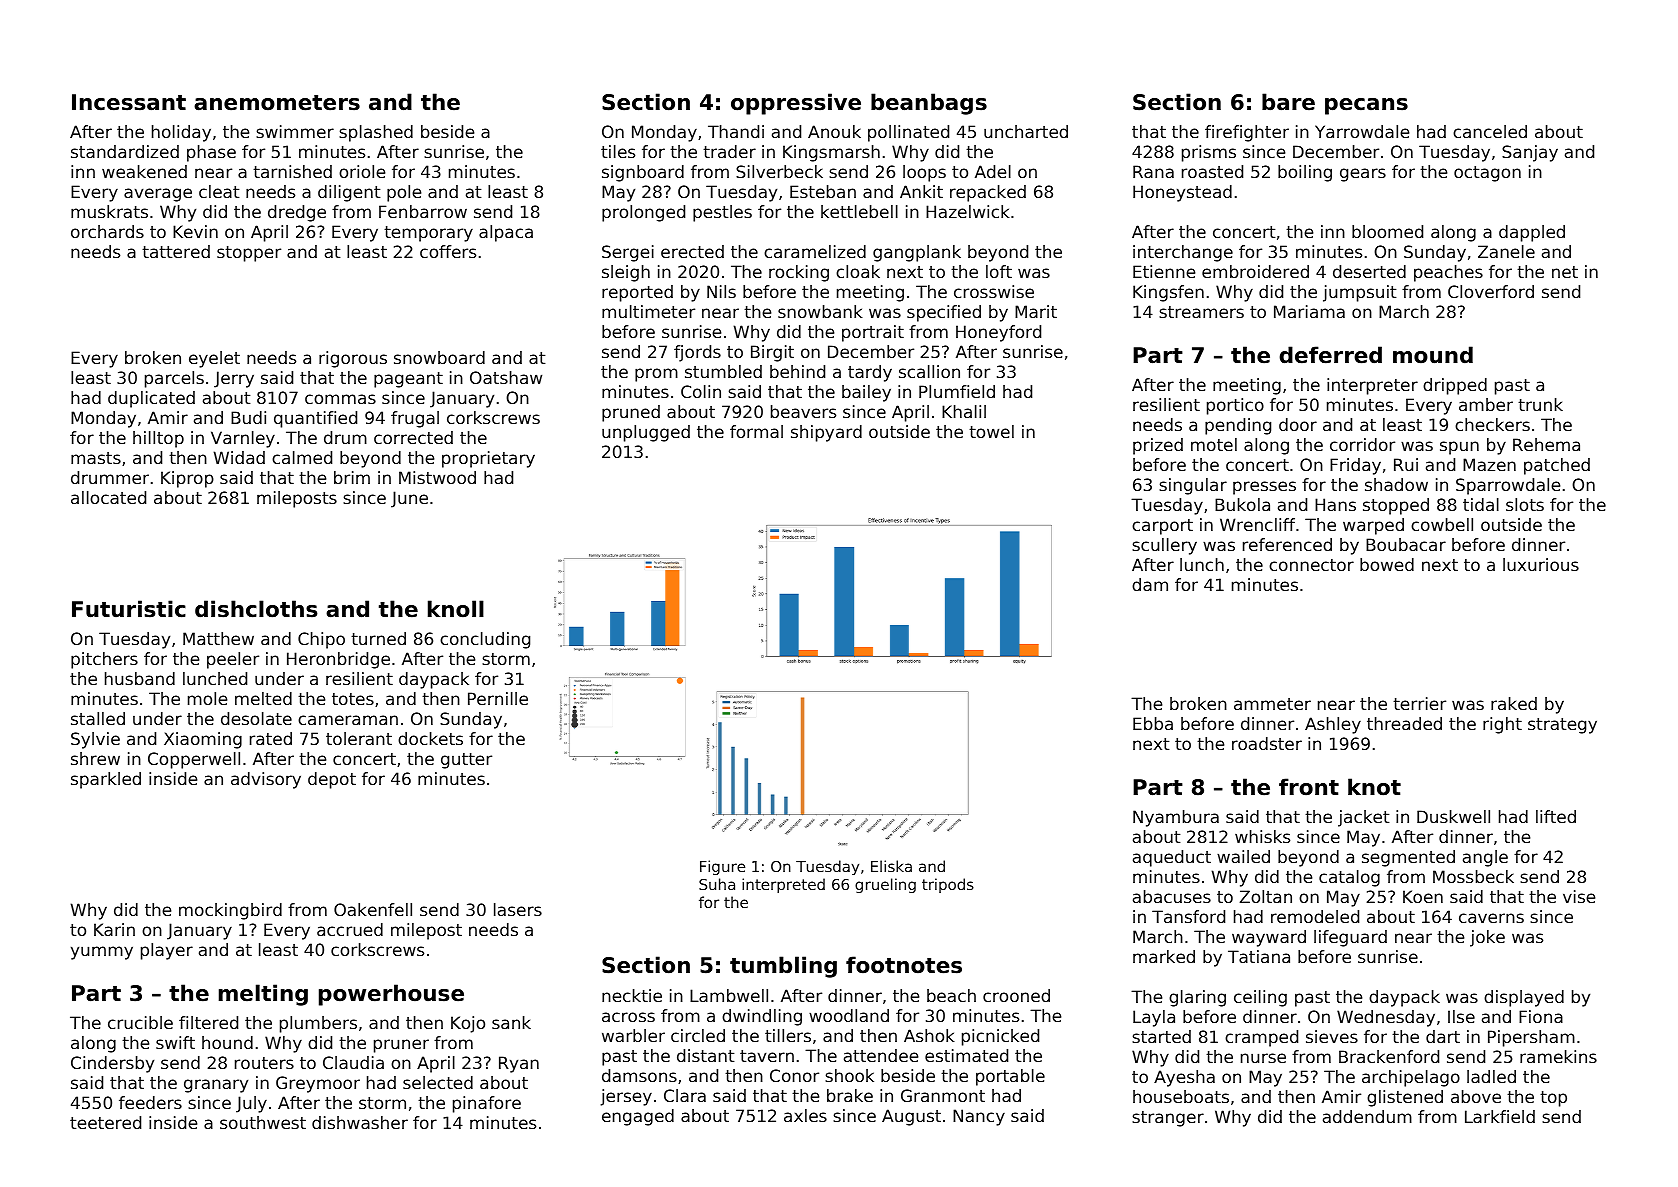 The image size is (1678, 1187). Describe the element at coordinates (929, 104) in the image. I see `beanbags` at that location.
